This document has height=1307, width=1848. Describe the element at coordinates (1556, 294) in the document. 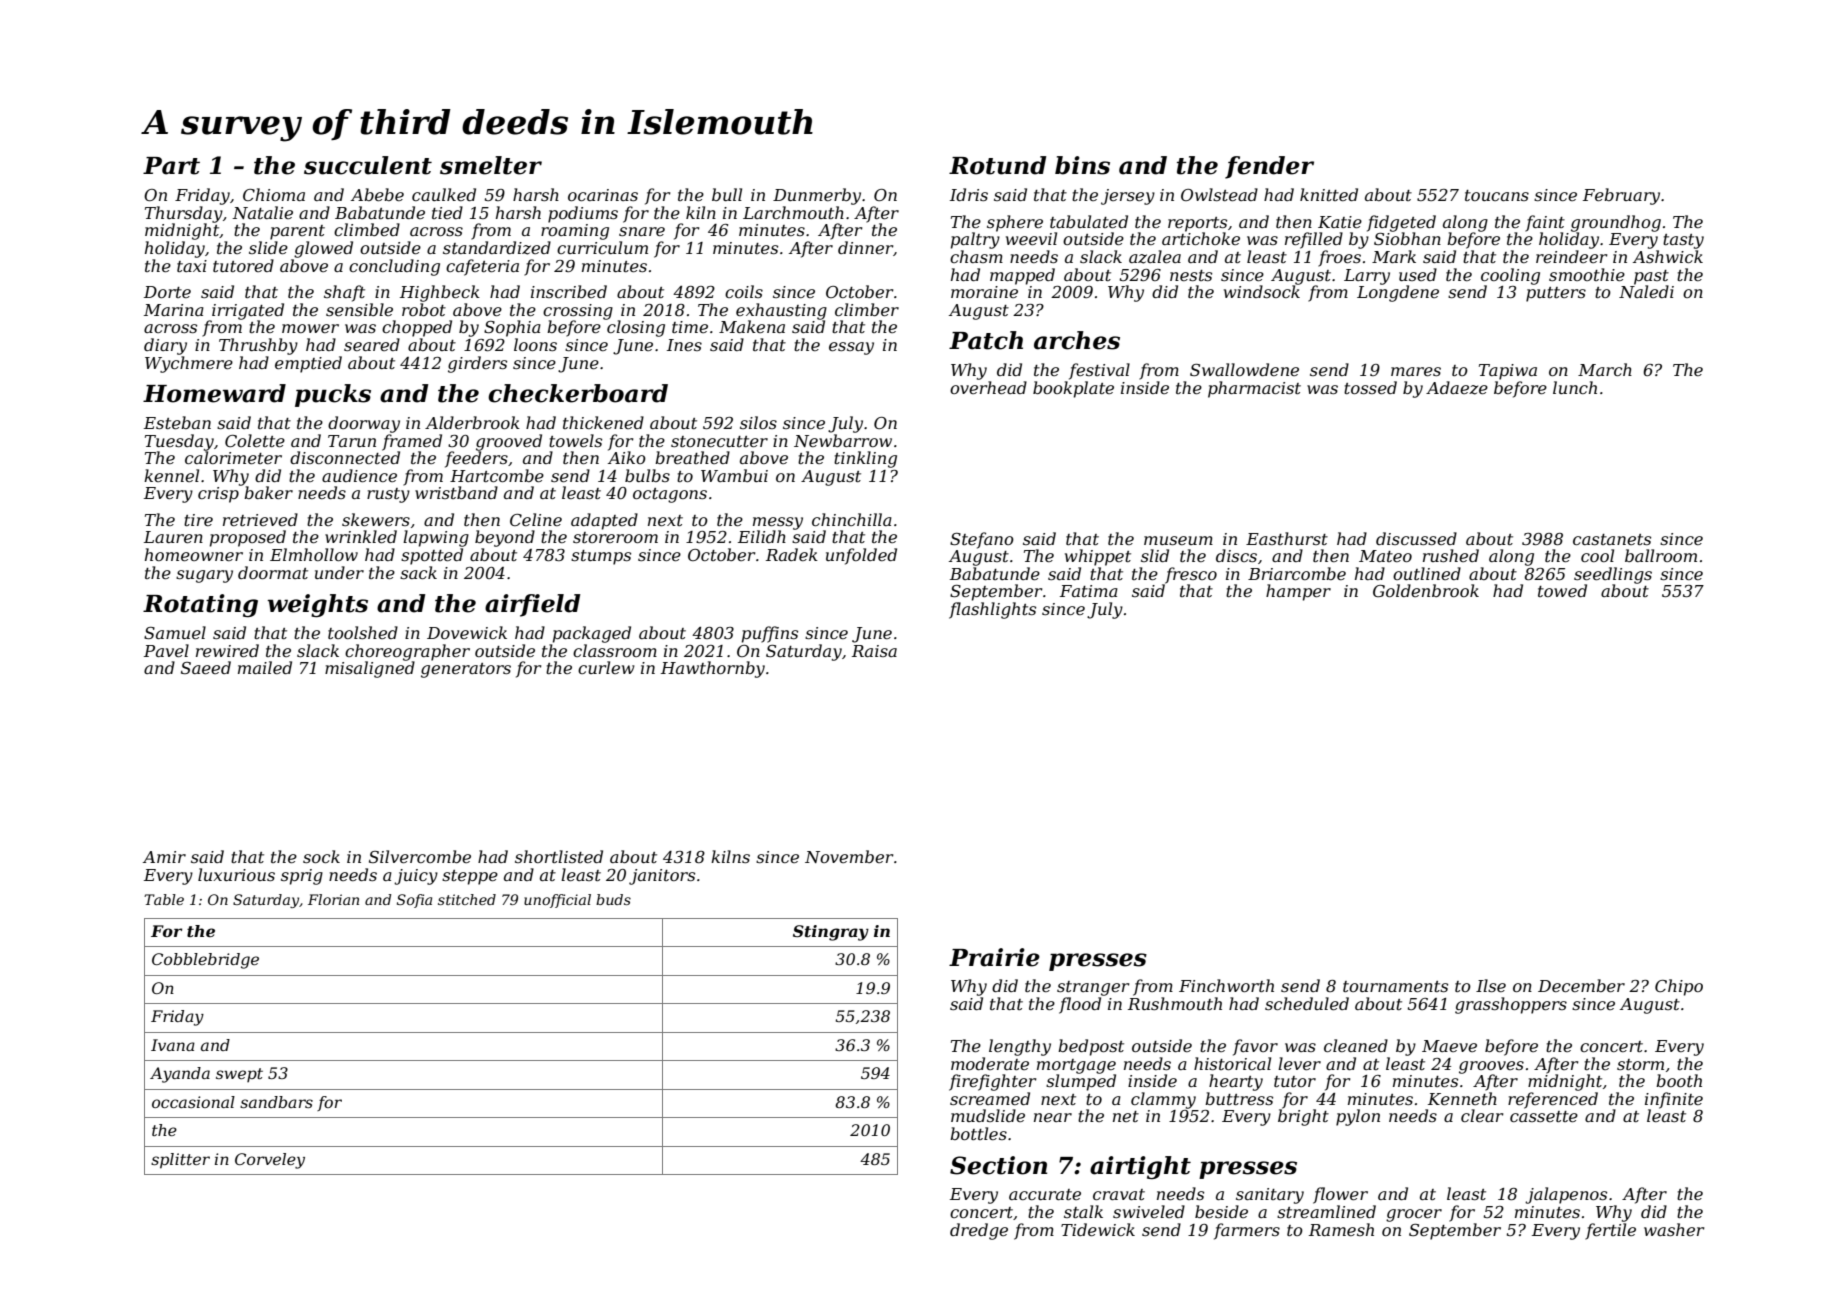

I see `putters` at that location.
